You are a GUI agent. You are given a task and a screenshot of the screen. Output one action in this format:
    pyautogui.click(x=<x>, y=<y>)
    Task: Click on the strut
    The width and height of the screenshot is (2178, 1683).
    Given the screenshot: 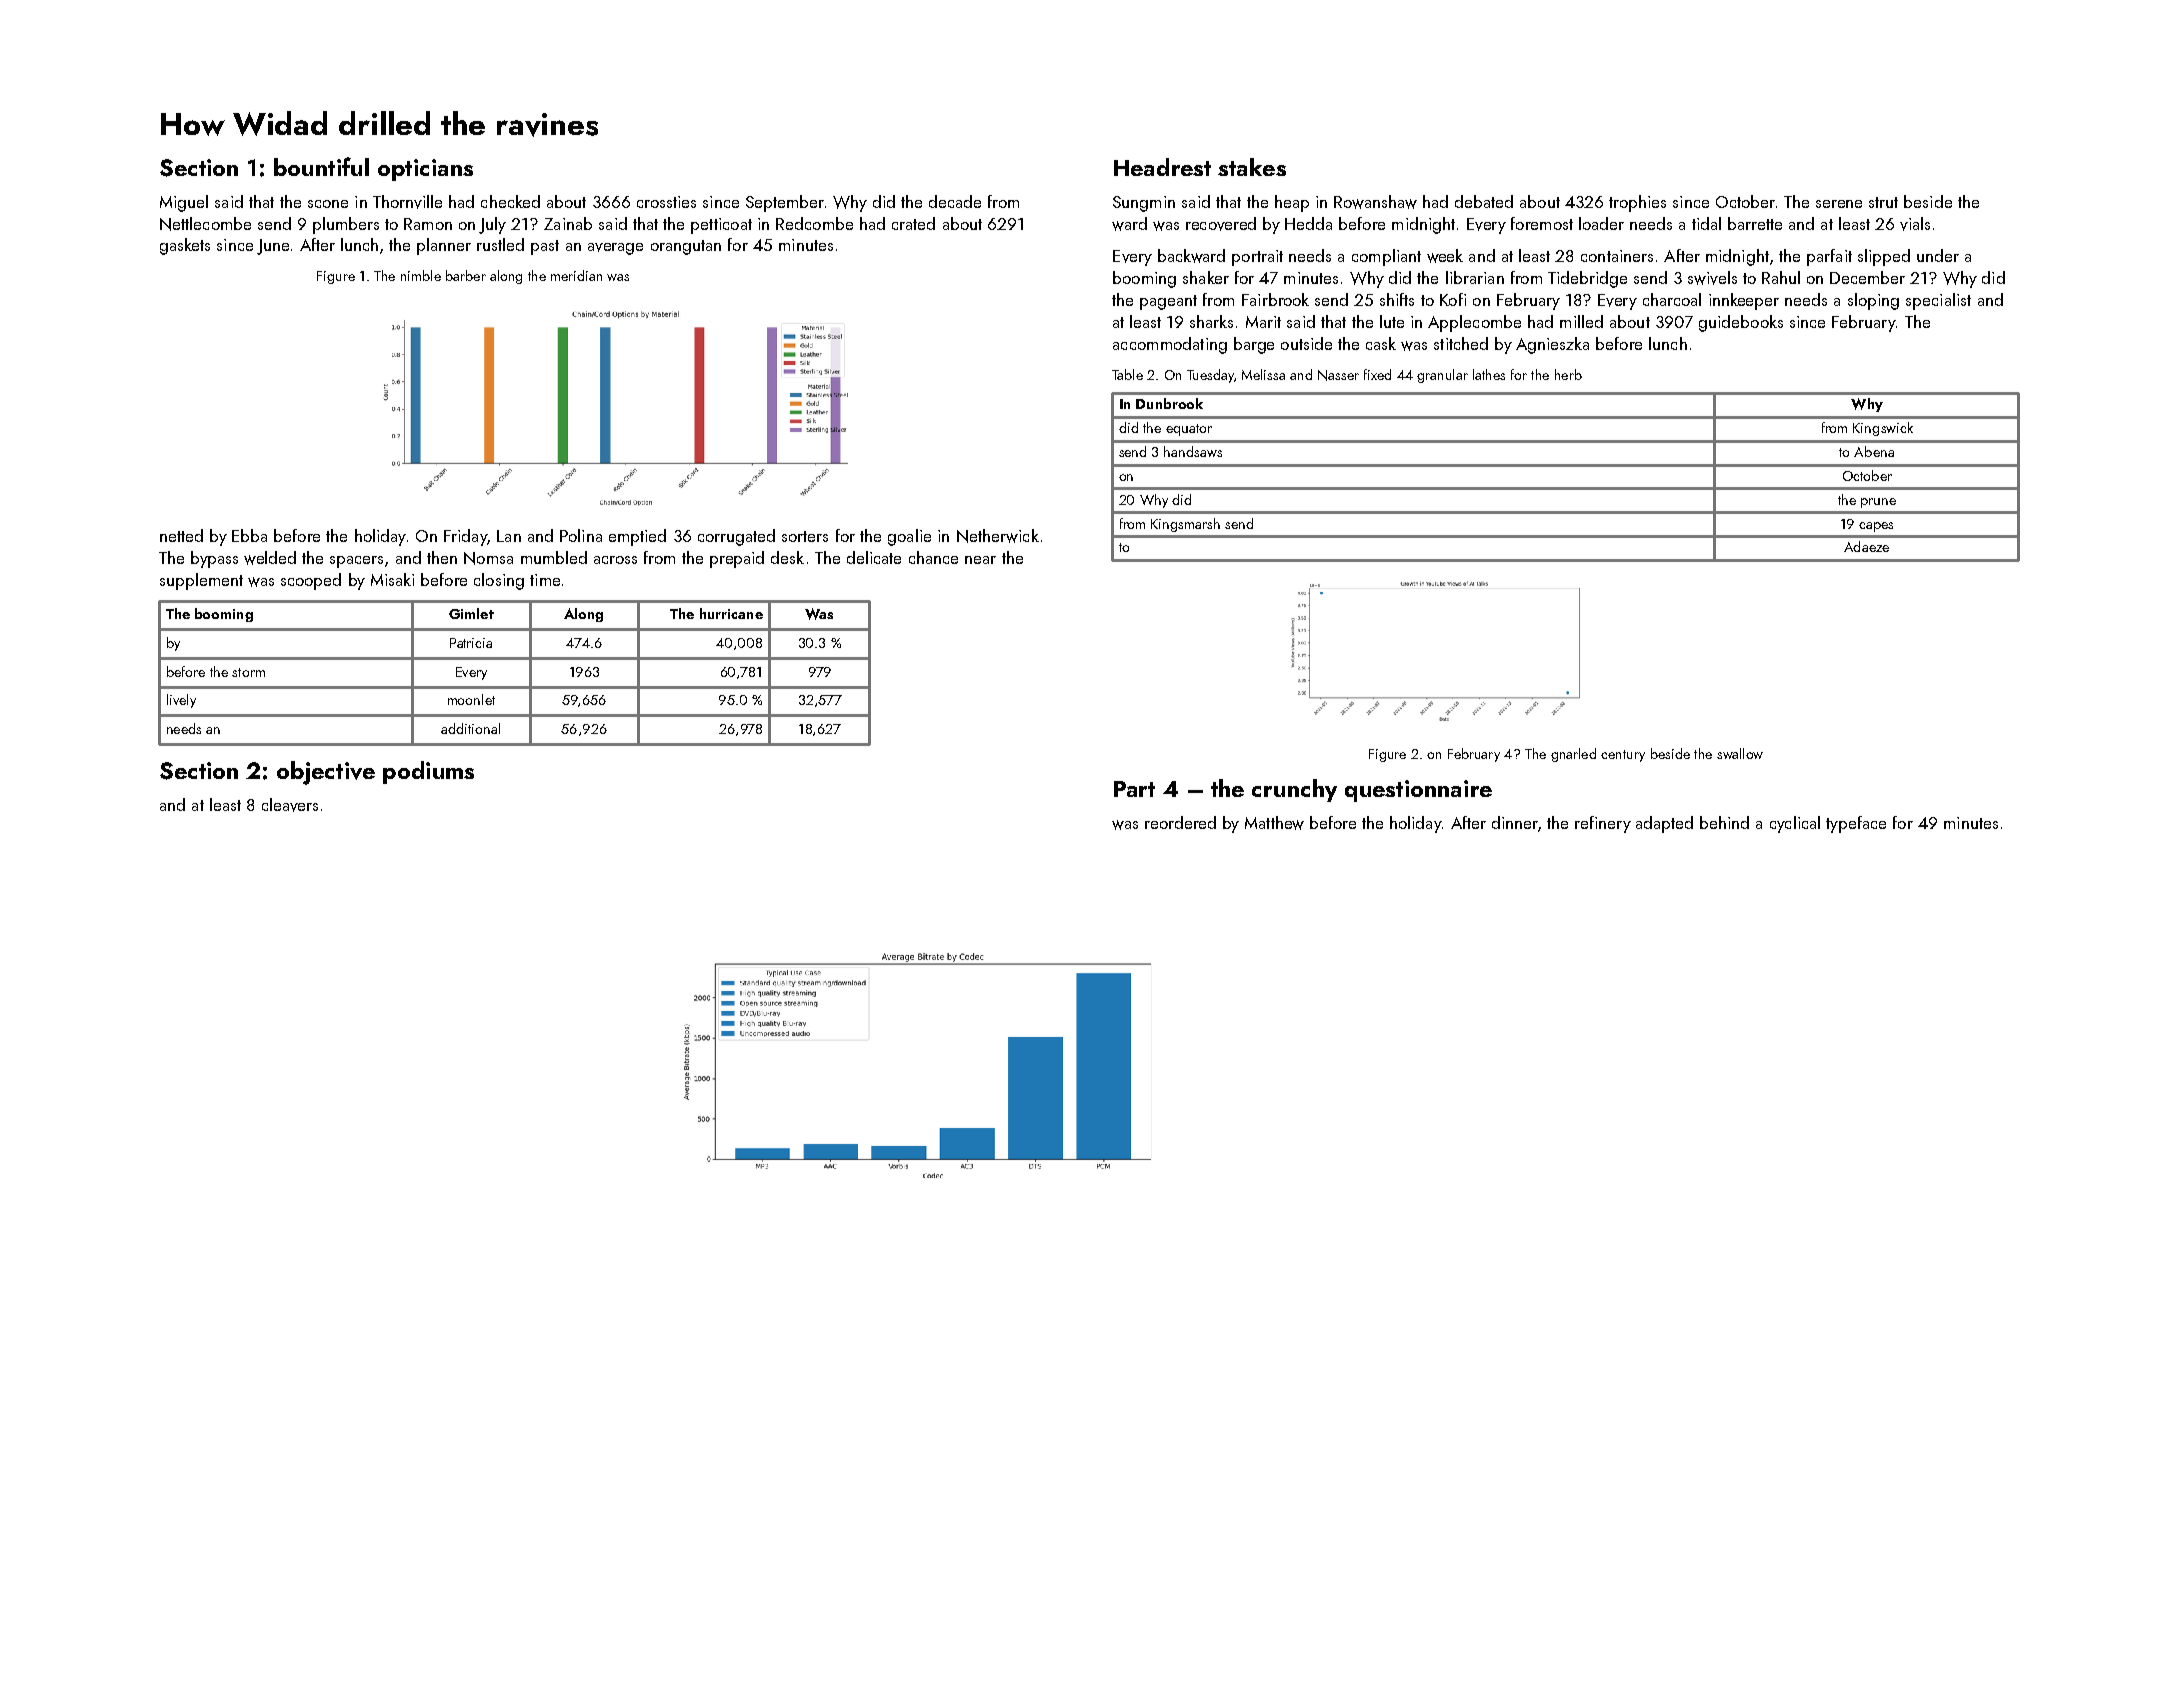 What is the action you would take?
    pyautogui.click(x=1883, y=202)
